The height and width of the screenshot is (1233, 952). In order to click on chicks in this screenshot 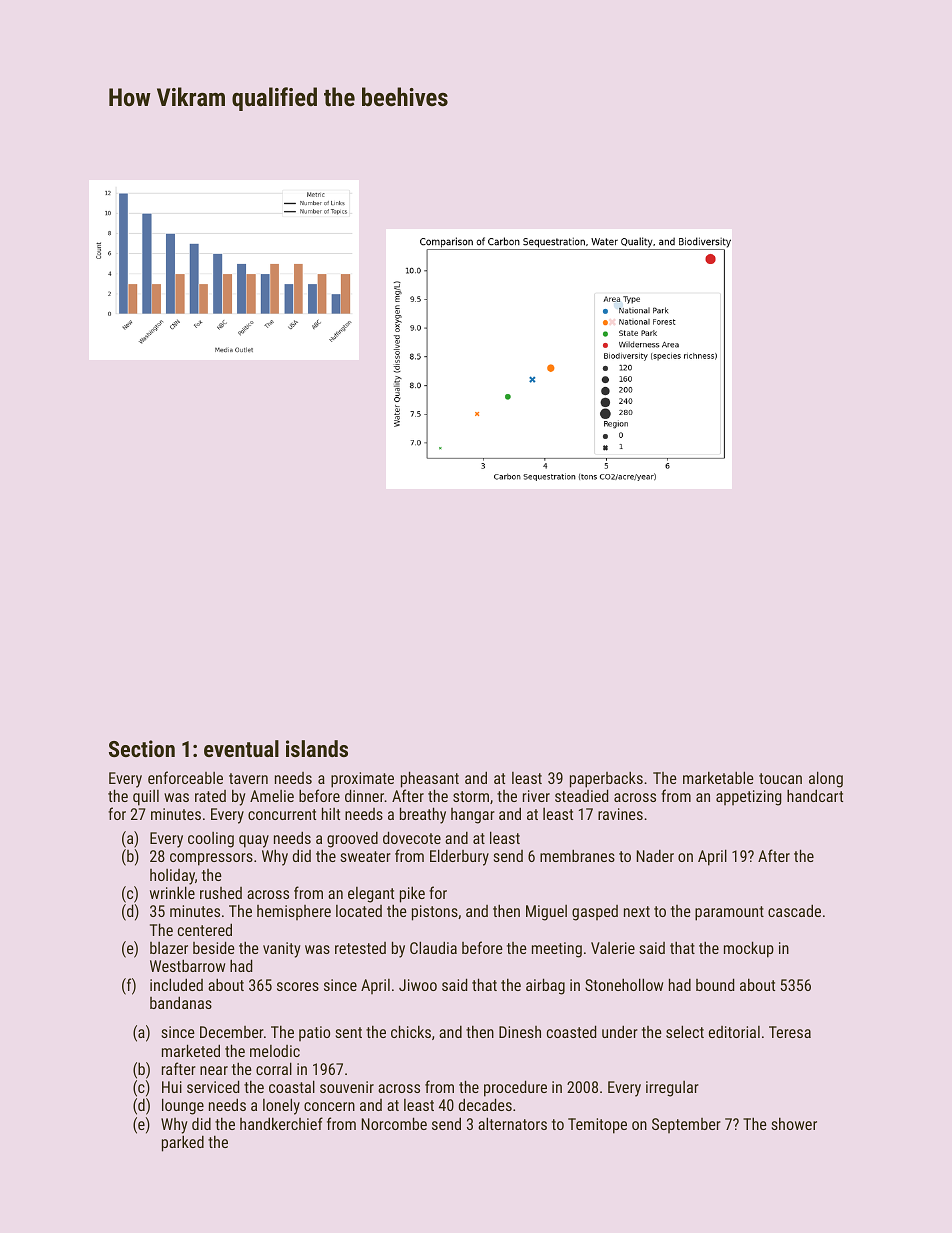, I will do `click(411, 1031)`.
